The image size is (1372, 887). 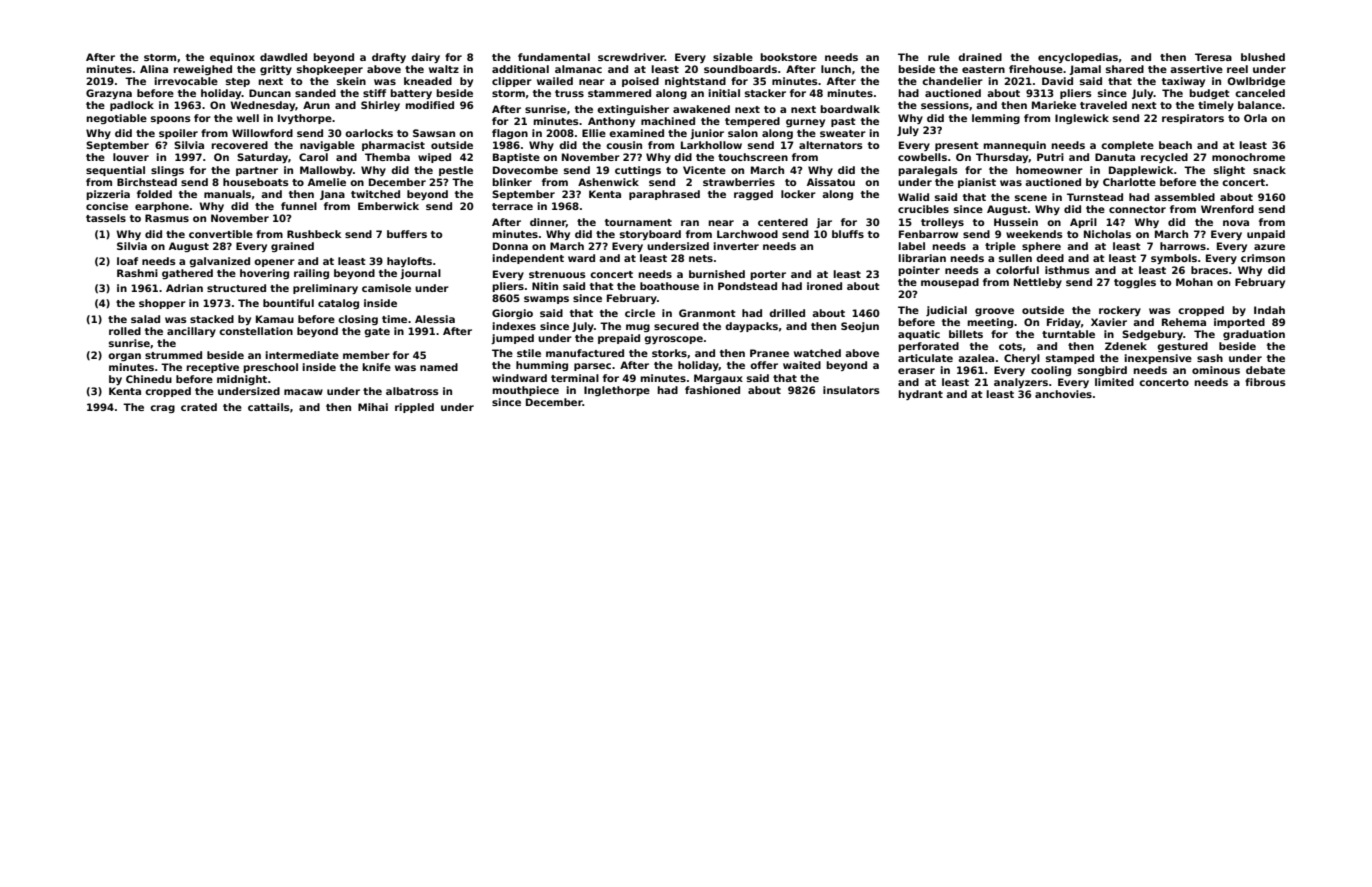 I want to click on Rushbeck, so click(x=314, y=234).
